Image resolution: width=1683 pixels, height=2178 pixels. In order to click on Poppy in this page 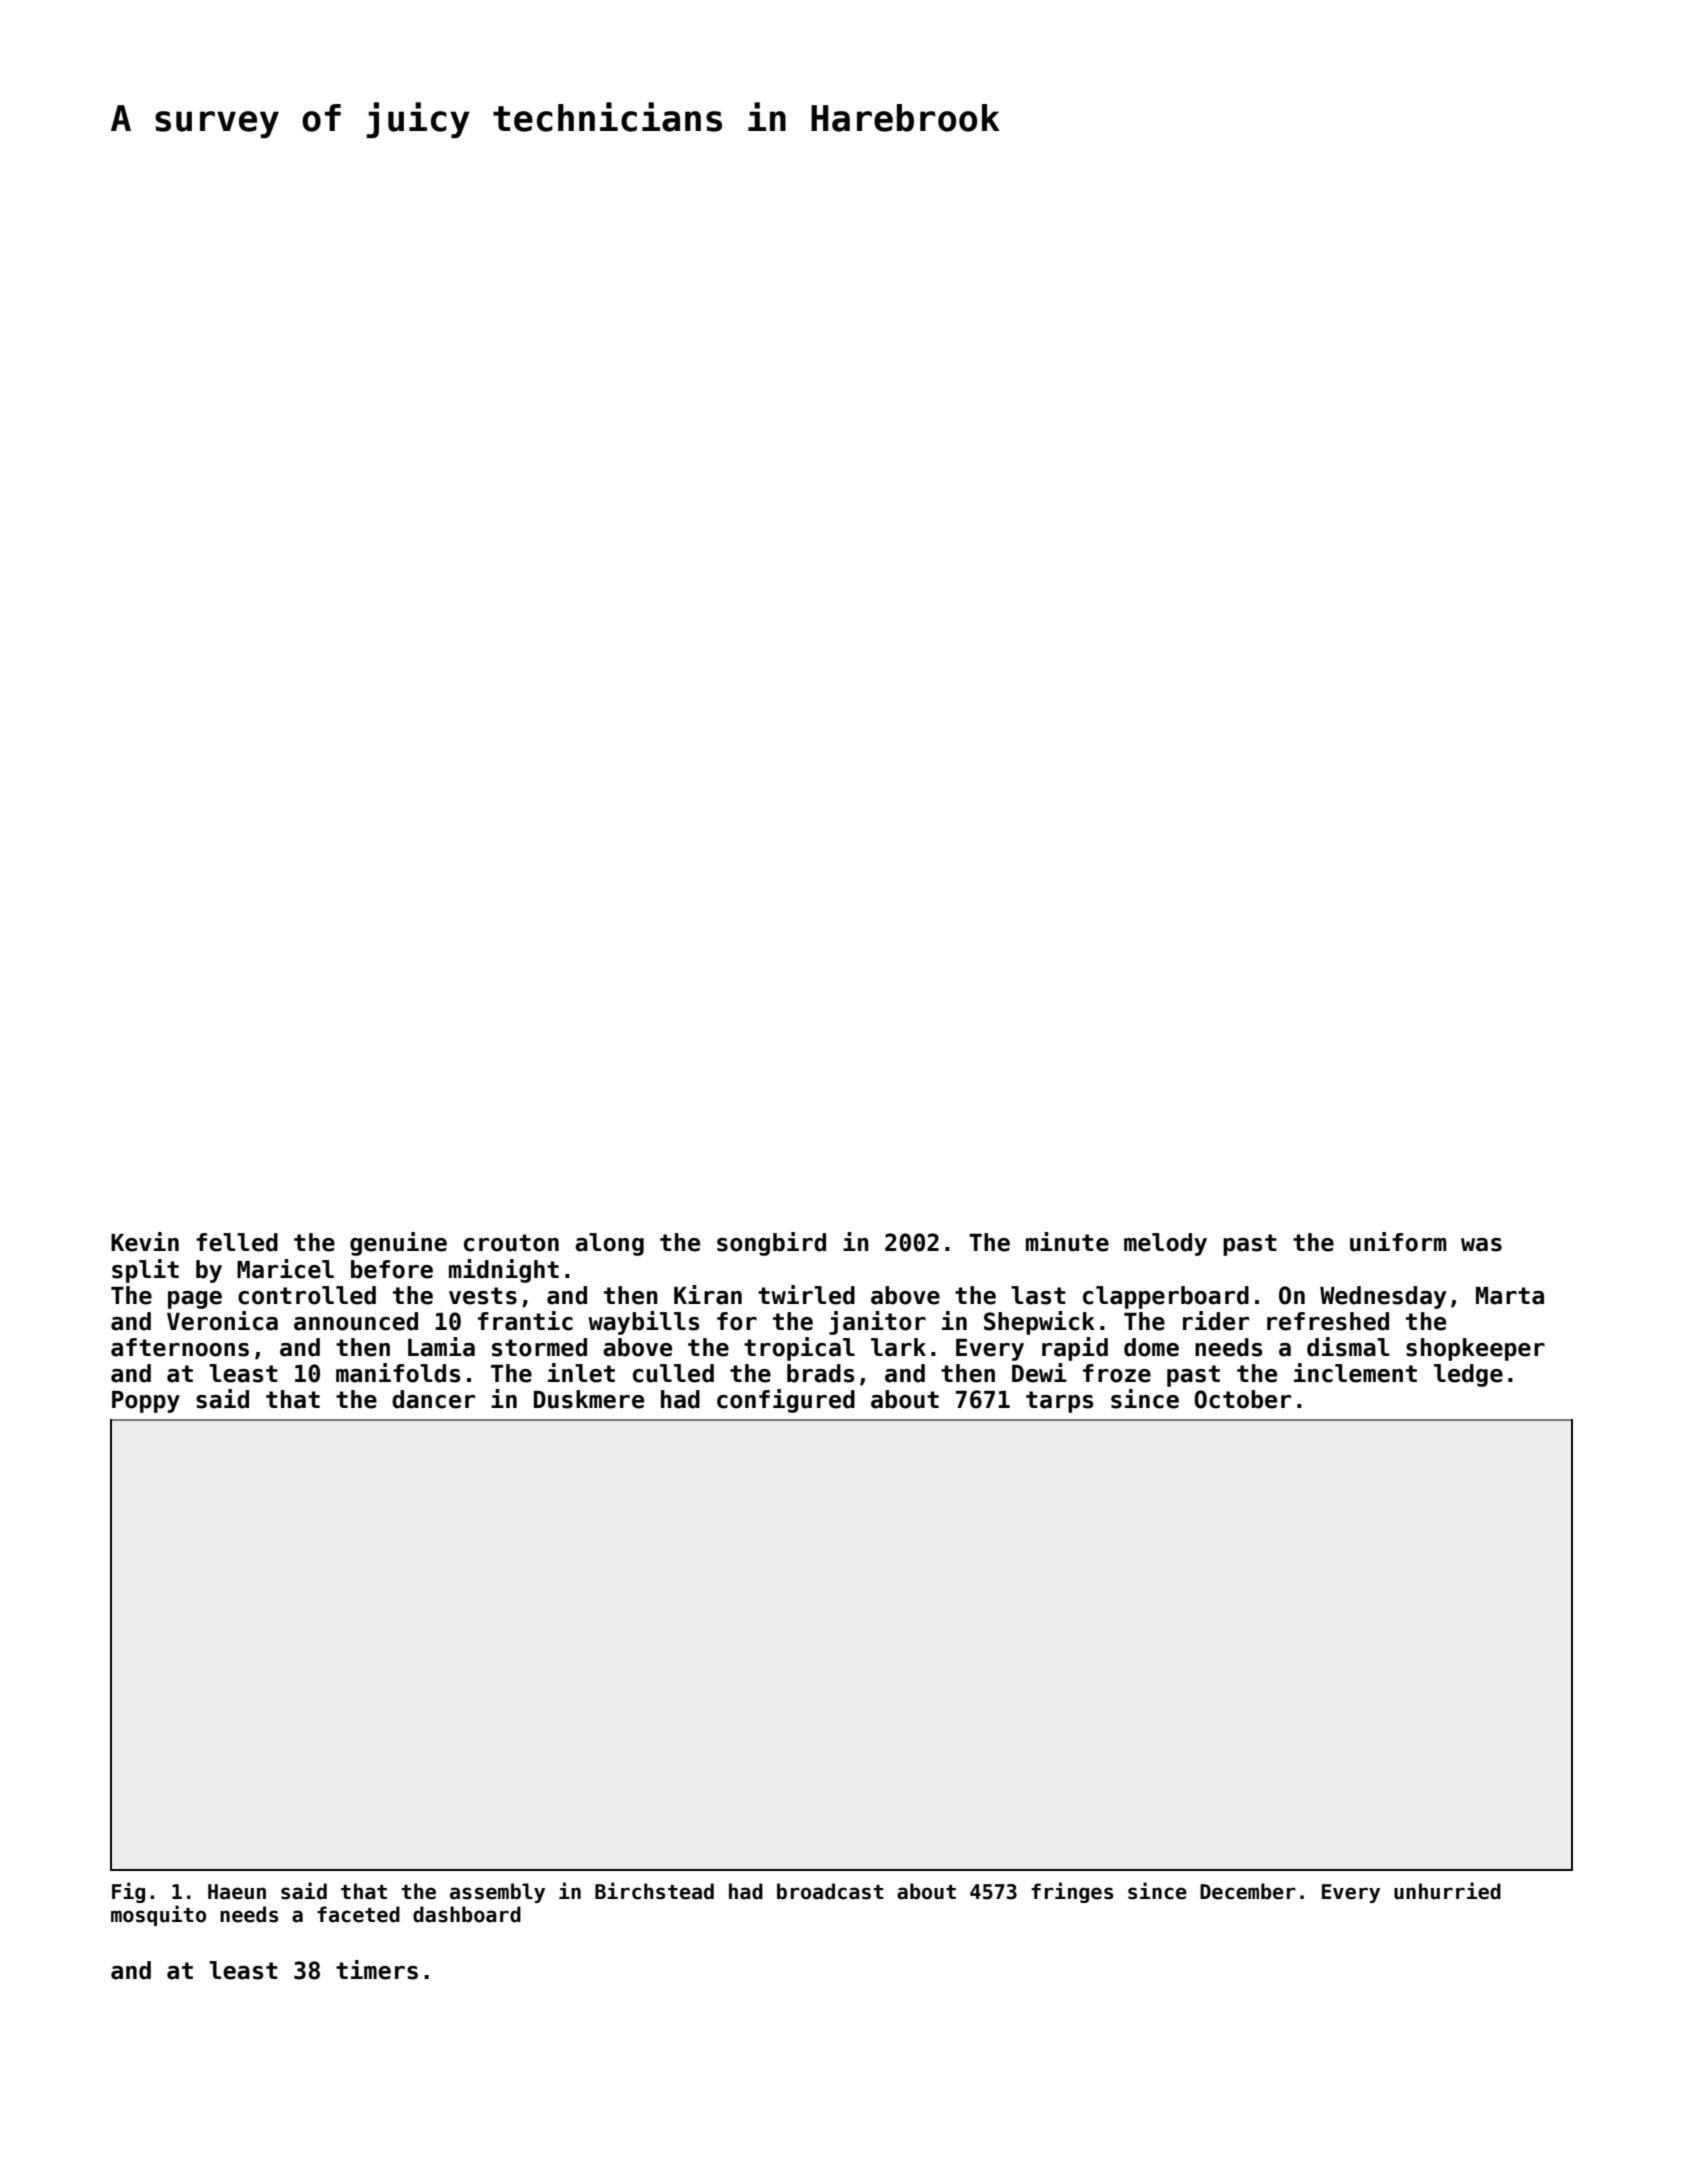, I will do `click(146, 1402)`.
